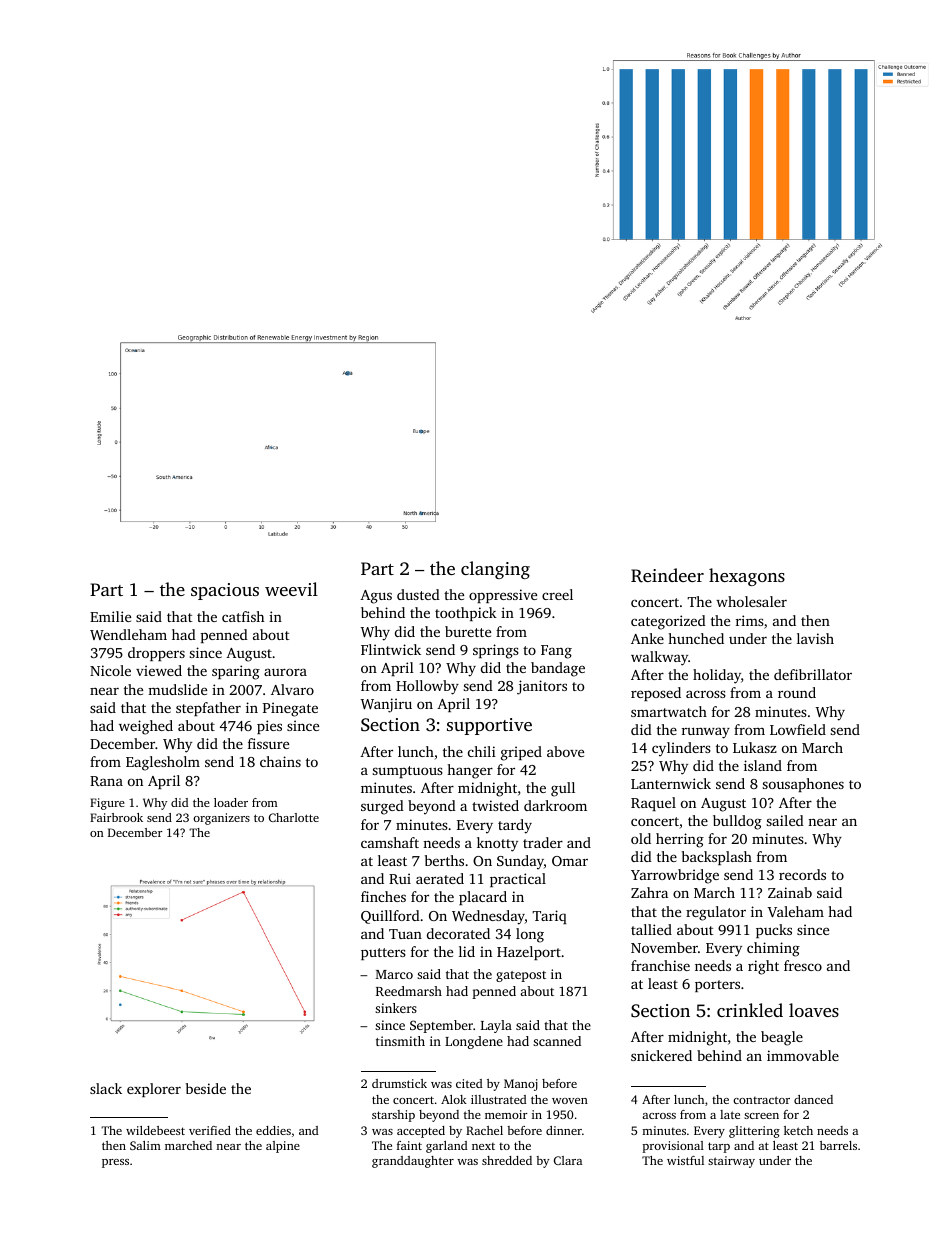 This screenshot has height=1233, width=952. Describe the element at coordinates (225, 591) in the screenshot. I see `spacious` at that location.
